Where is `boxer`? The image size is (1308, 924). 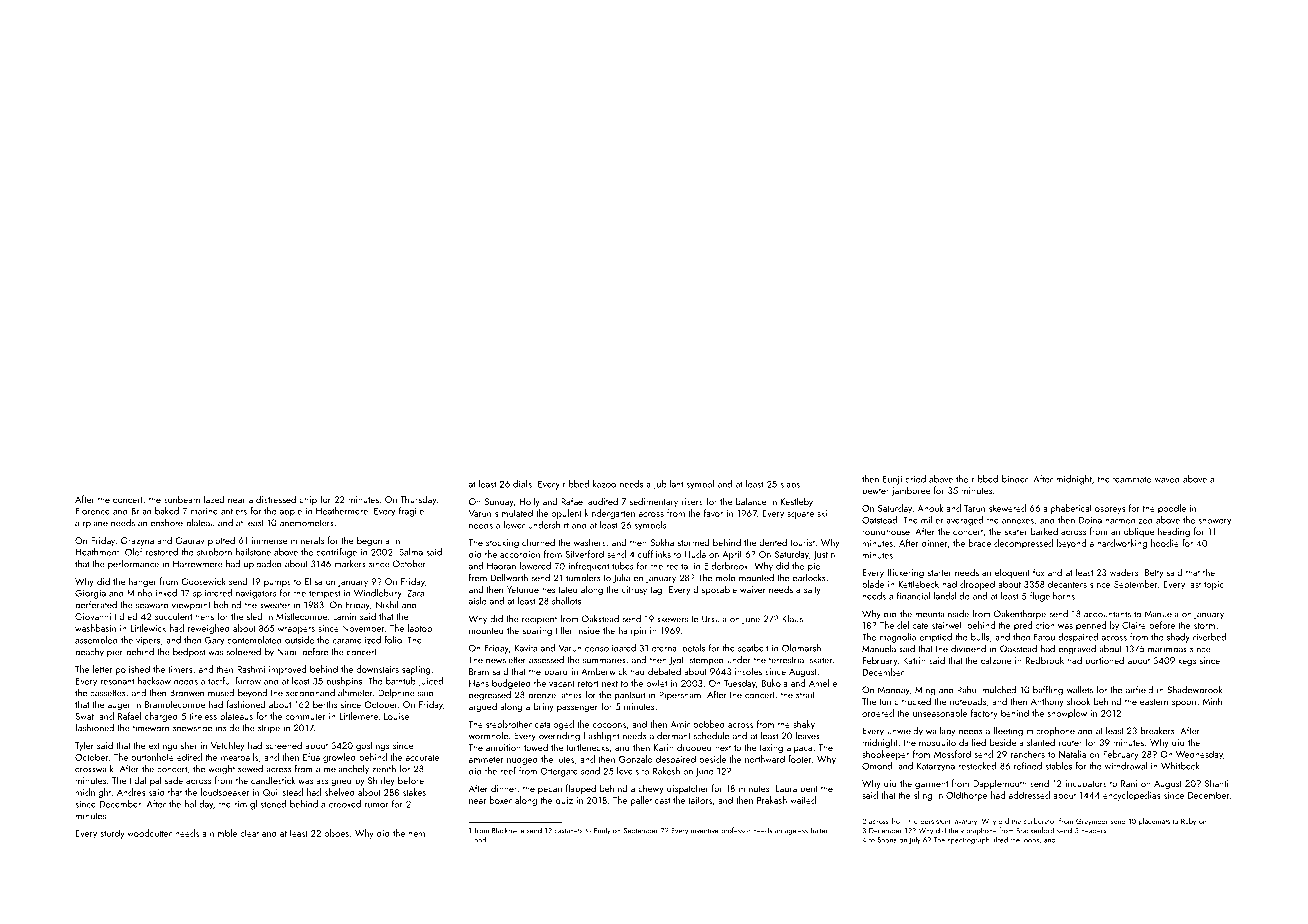 boxer is located at coordinates (501, 800).
